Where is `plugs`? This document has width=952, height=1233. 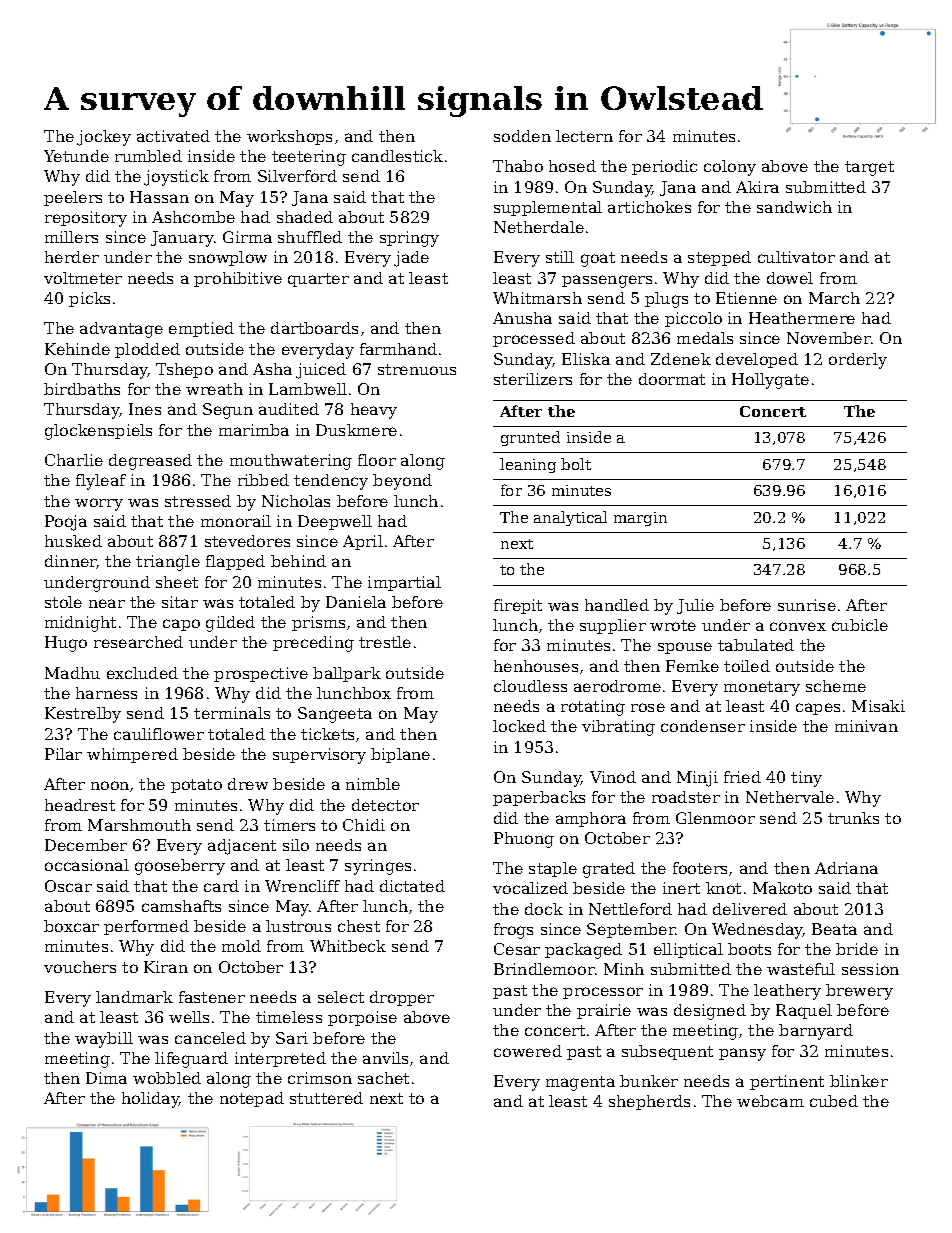 plugs is located at coordinates (666, 300).
